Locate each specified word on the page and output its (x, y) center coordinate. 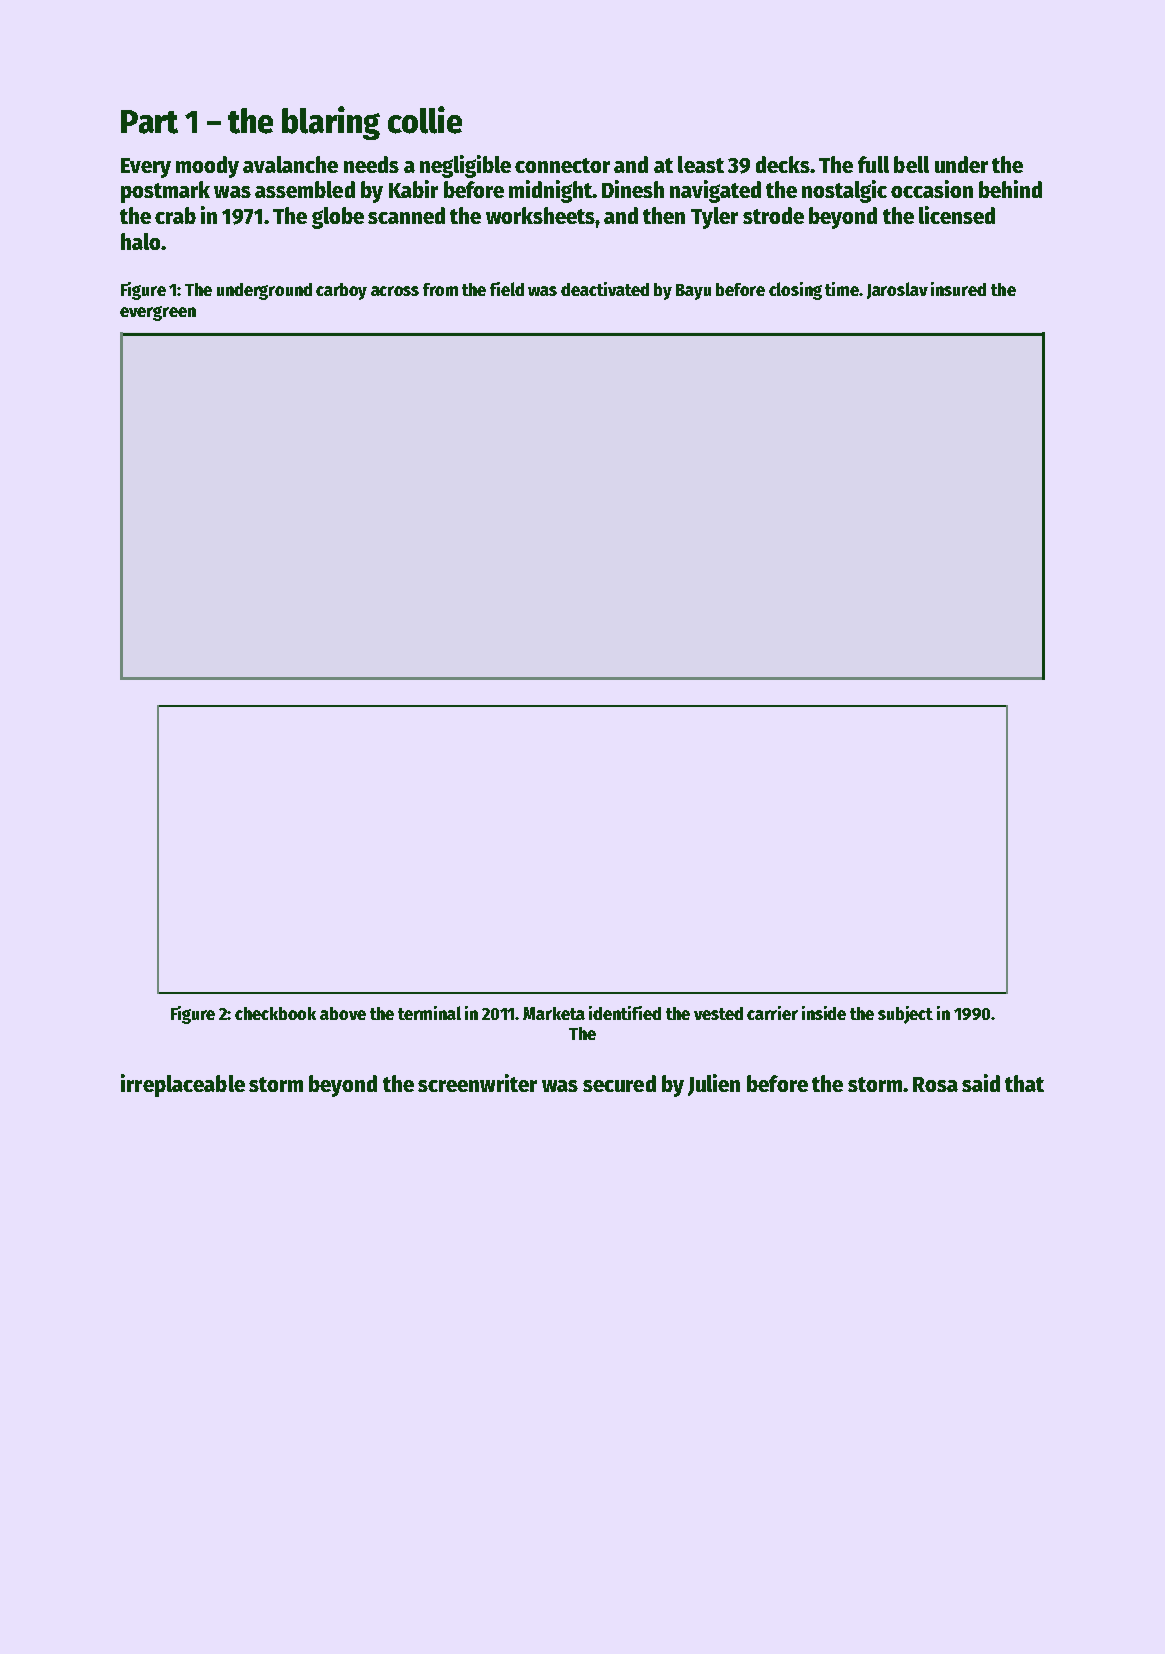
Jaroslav (897, 290)
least (701, 164)
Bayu (693, 292)
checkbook (275, 1013)
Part (149, 122)
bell (911, 164)
